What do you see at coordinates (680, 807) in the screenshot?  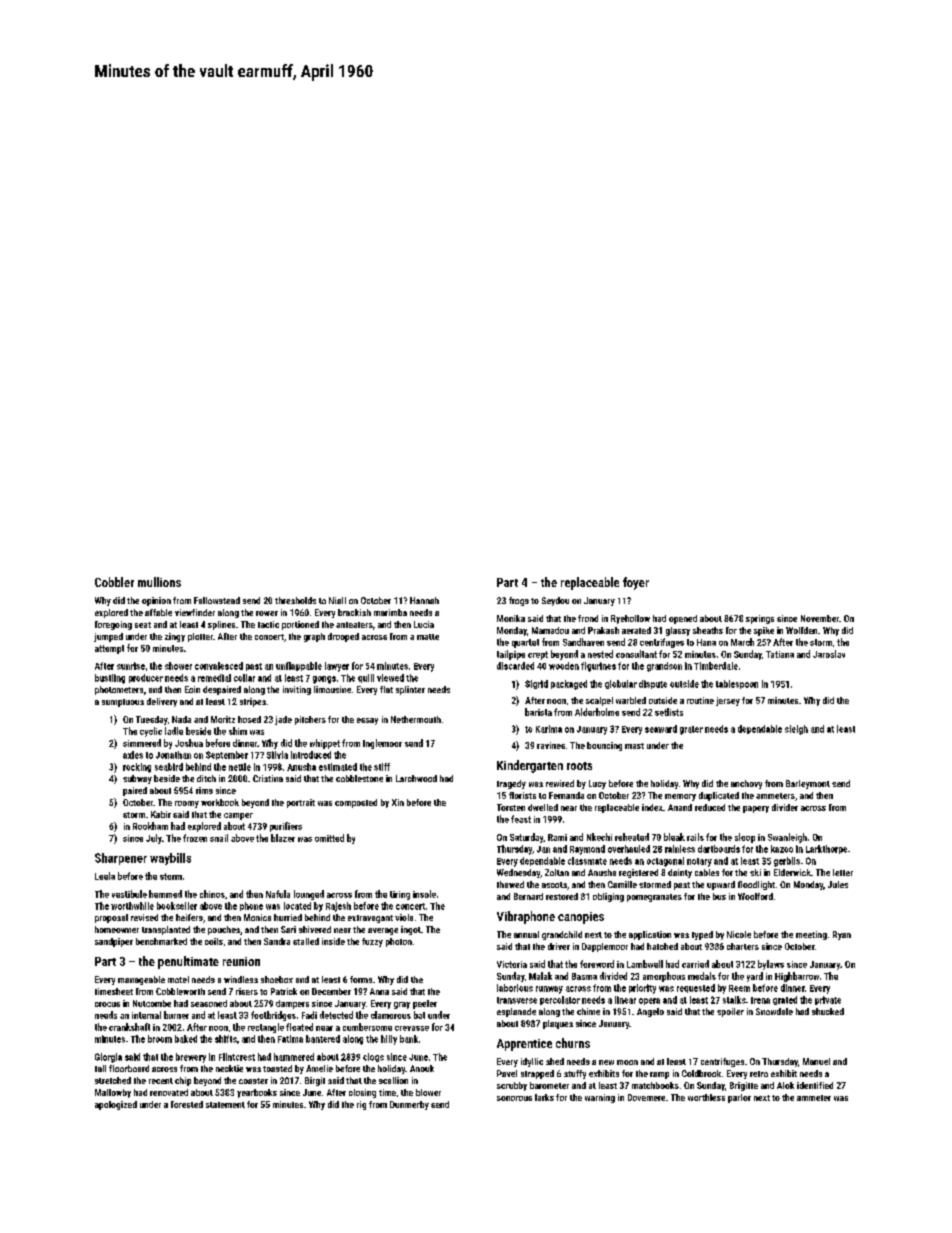 I see `Anand` at bounding box center [680, 807].
